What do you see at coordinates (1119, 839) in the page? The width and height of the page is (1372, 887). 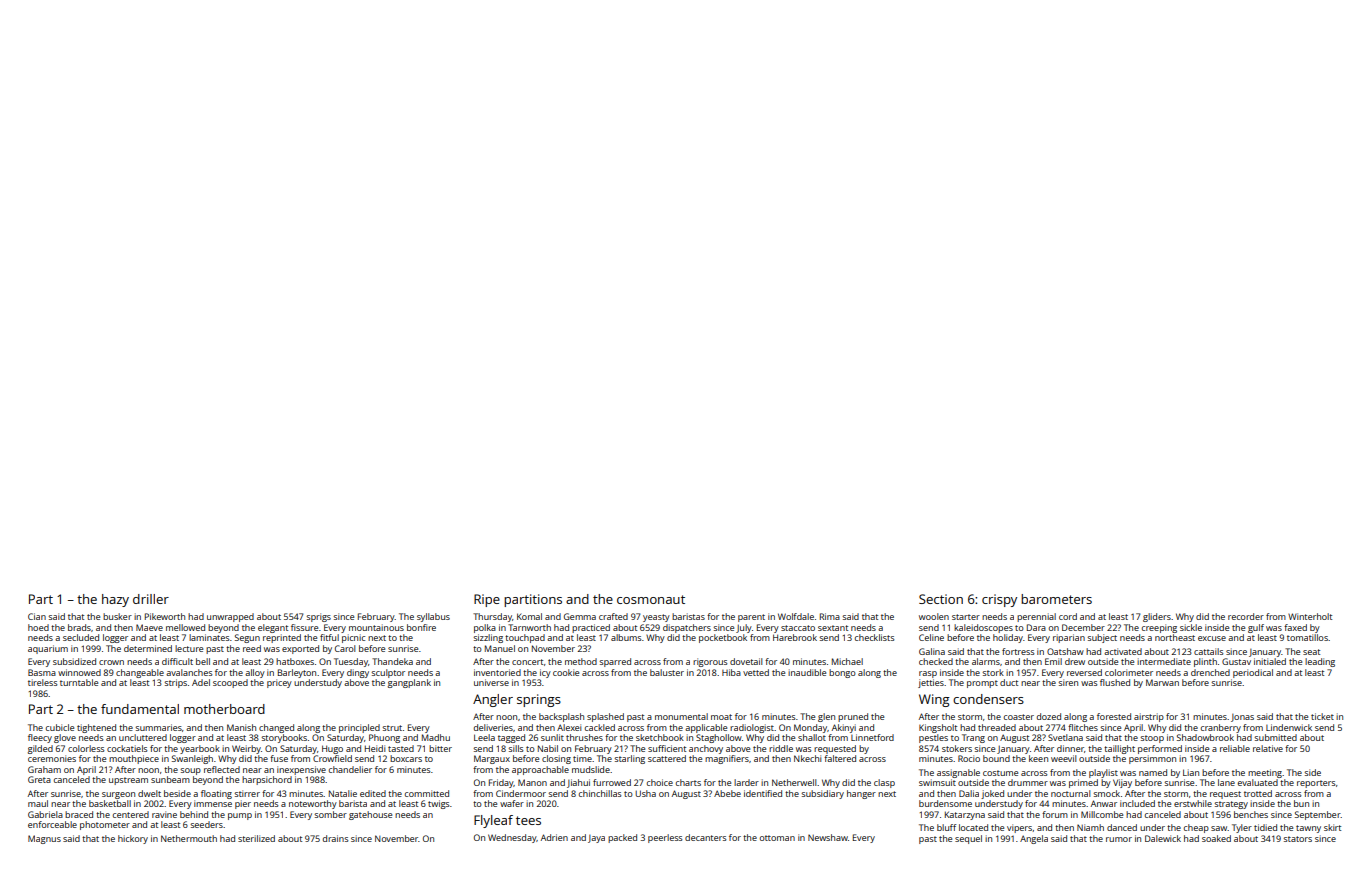 I see `rumor` at bounding box center [1119, 839].
